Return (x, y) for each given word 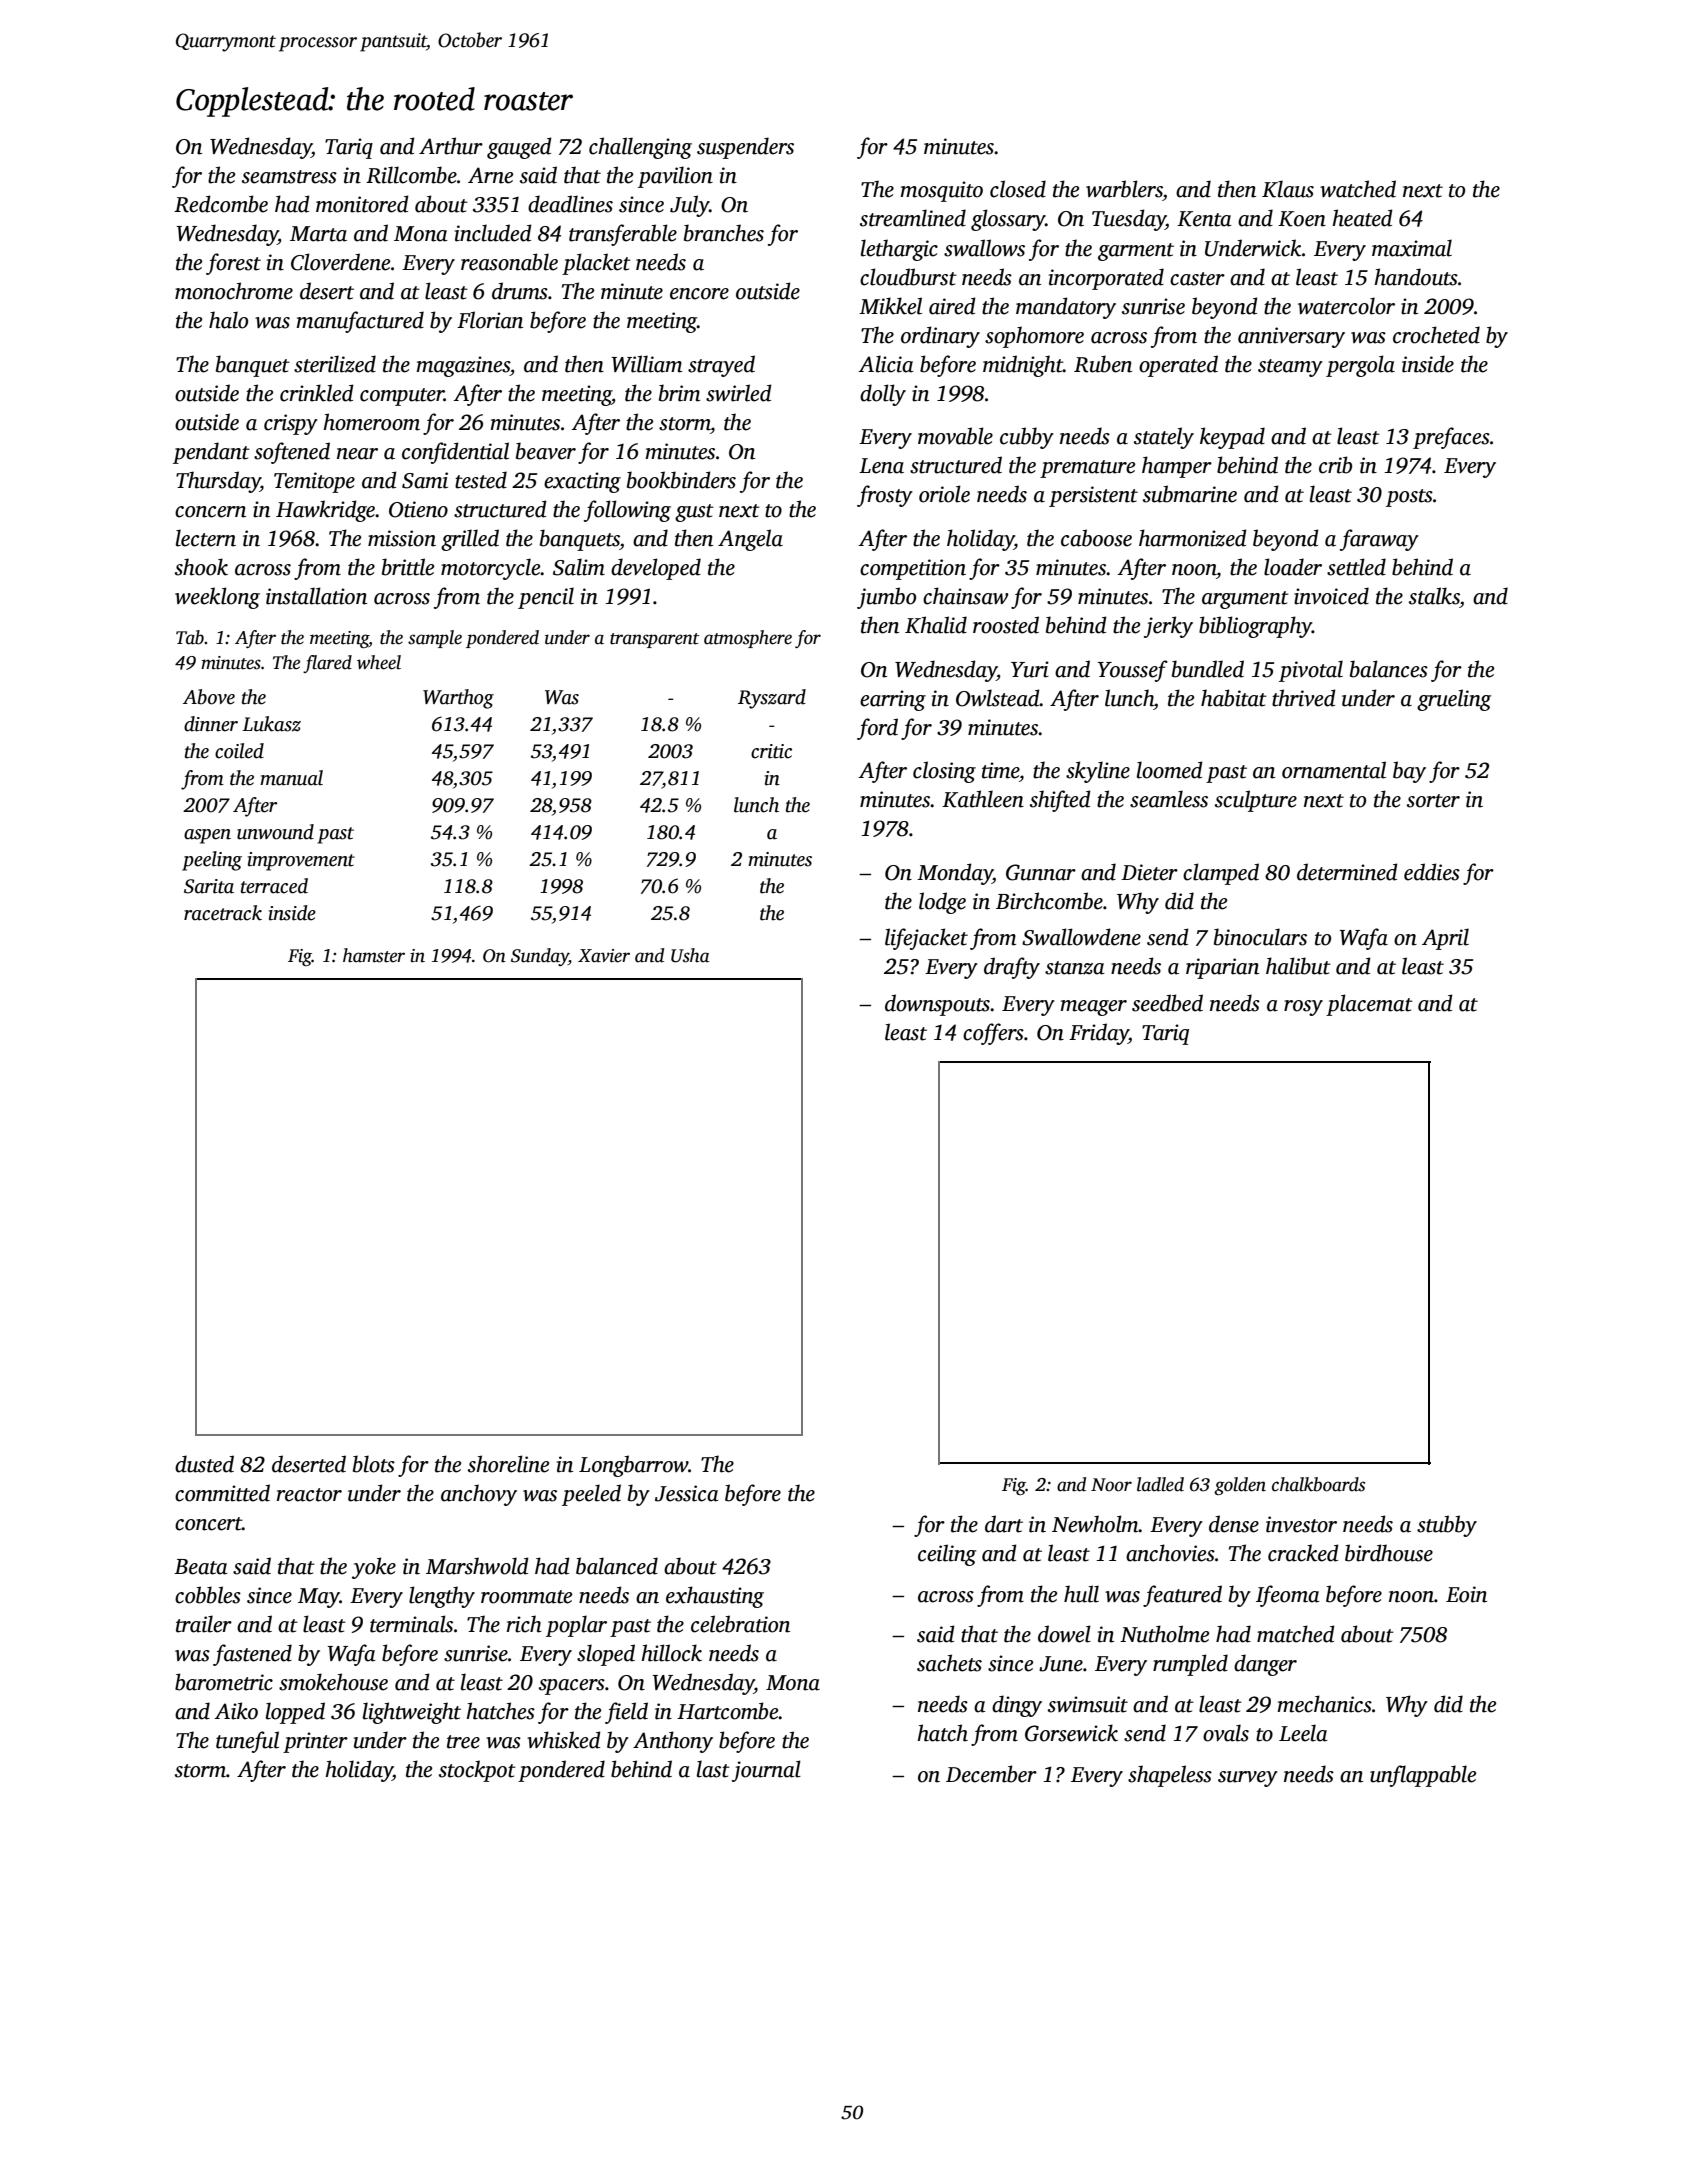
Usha (690, 955)
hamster (374, 955)
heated (1362, 218)
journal (766, 1771)
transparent (654, 640)
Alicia (886, 364)
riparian (1222, 968)
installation (316, 596)
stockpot (477, 1771)
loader (1293, 567)
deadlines (570, 204)
